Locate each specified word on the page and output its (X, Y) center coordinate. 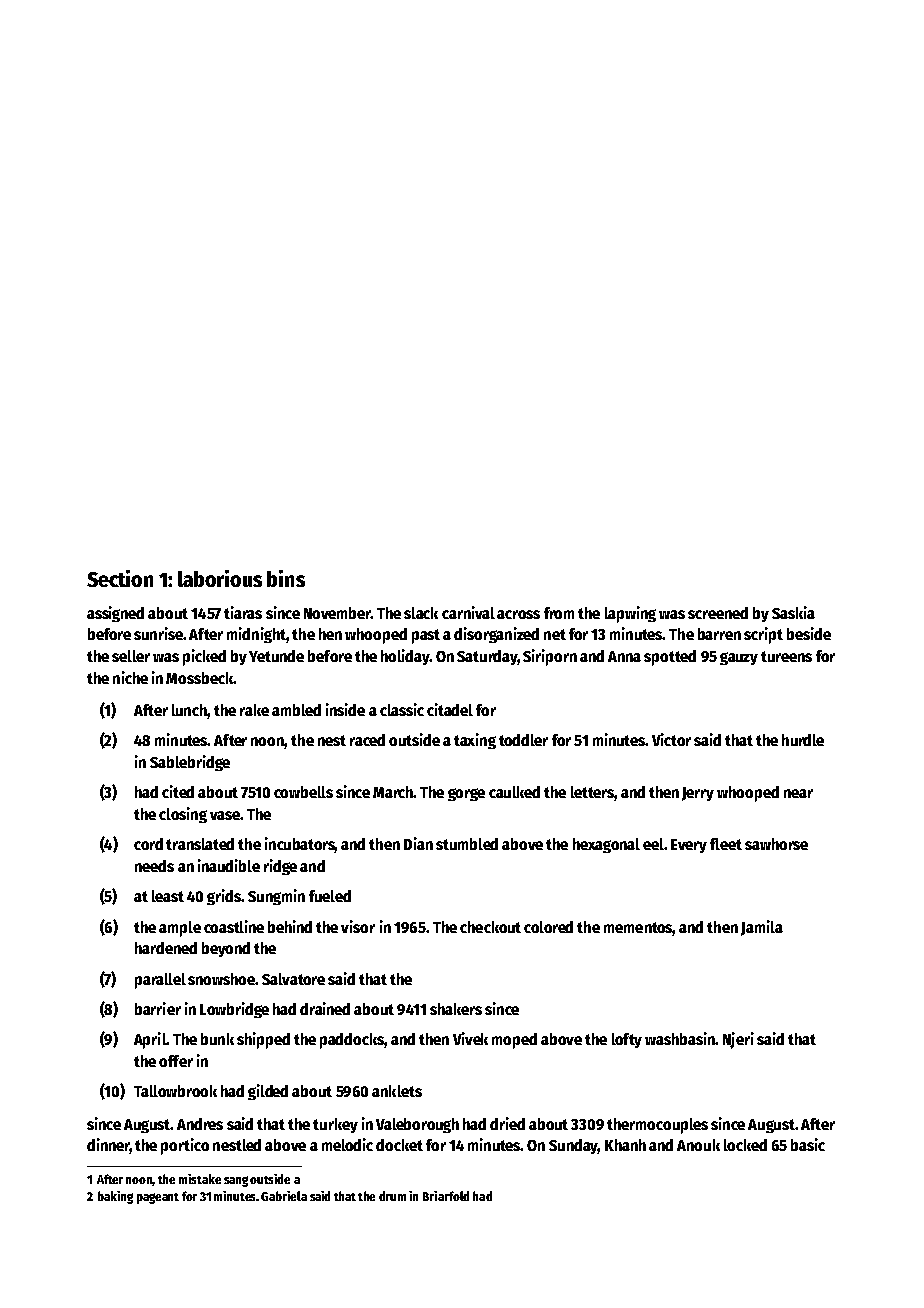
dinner (108, 1146)
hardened (166, 948)
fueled (330, 896)
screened (718, 613)
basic (808, 1144)
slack (421, 613)
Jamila (762, 928)
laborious (220, 578)
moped (514, 1041)
